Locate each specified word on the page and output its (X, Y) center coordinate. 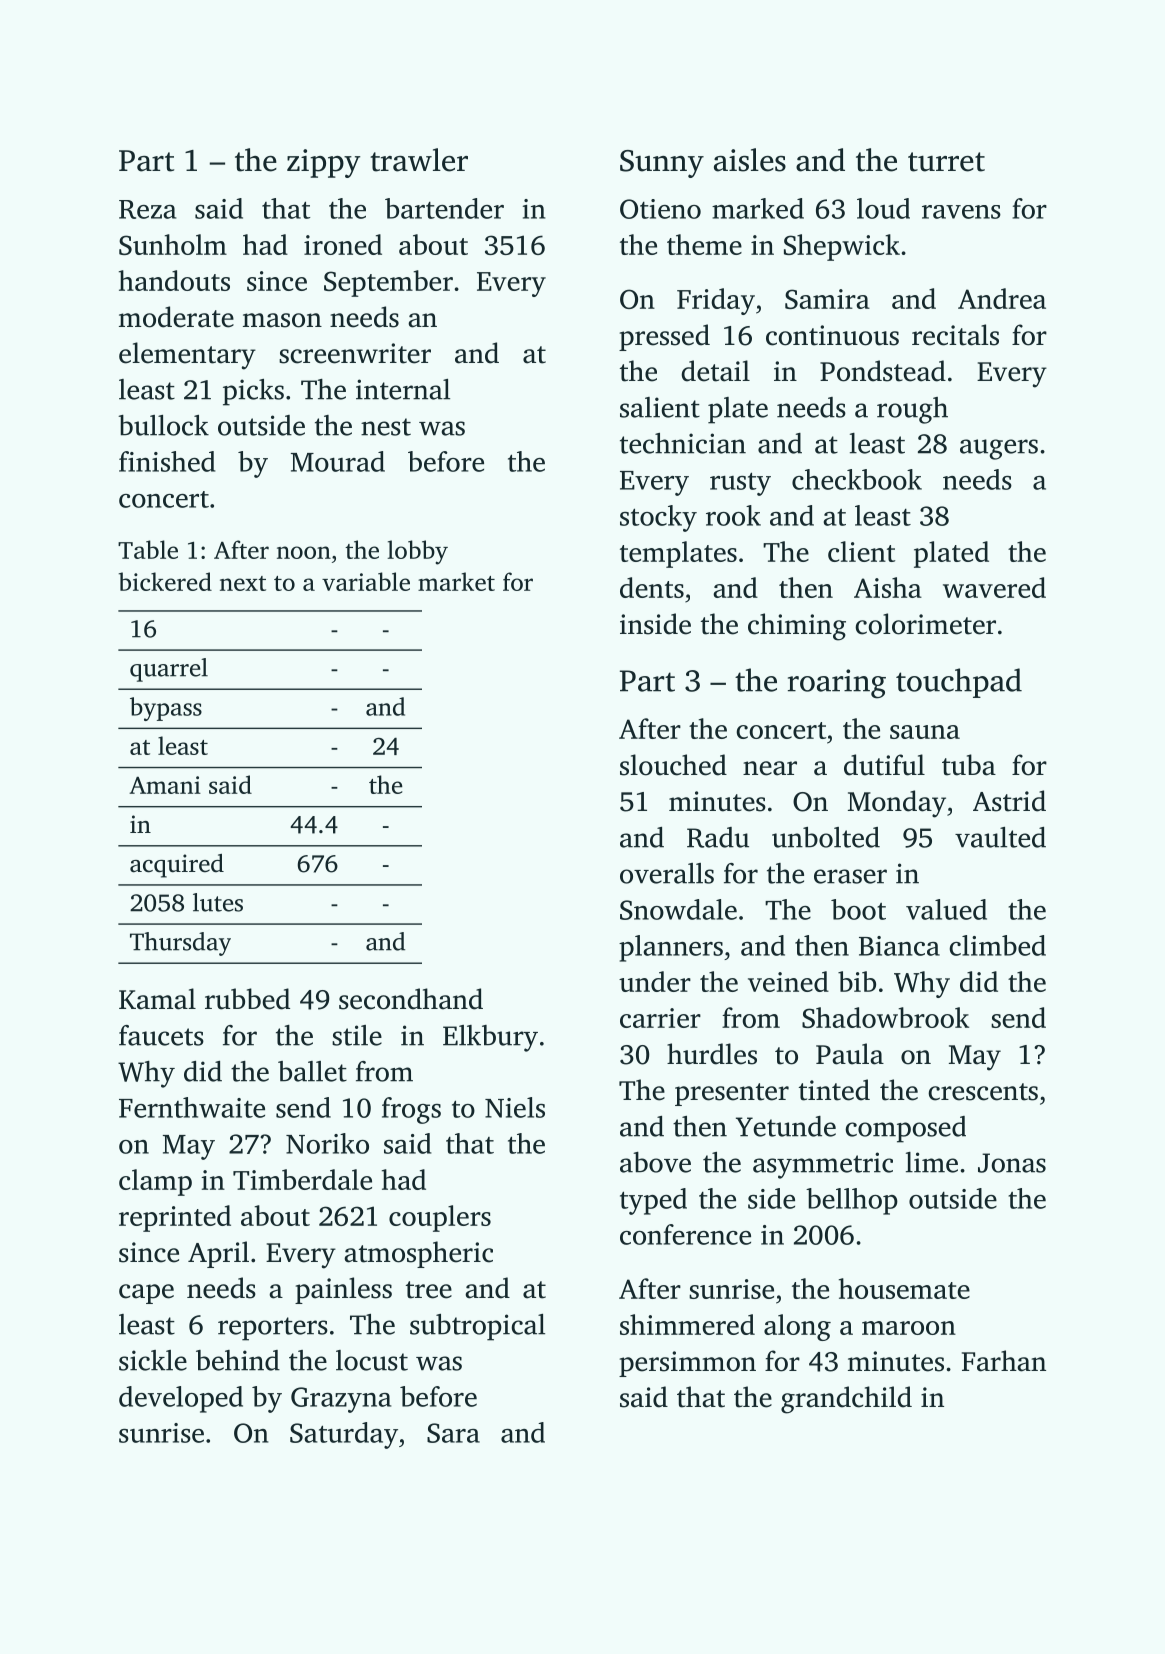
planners (671, 948)
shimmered (687, 1324)
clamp (155, 1182)
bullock (163, 425)
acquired (177, 866)
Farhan (1004, 1361)
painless (343, 1290)
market (456, 581)
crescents (983, 1092)
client (861, 551)
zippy (323, 163)
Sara (453, 1433)
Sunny (662, 164)
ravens (961, 212)
